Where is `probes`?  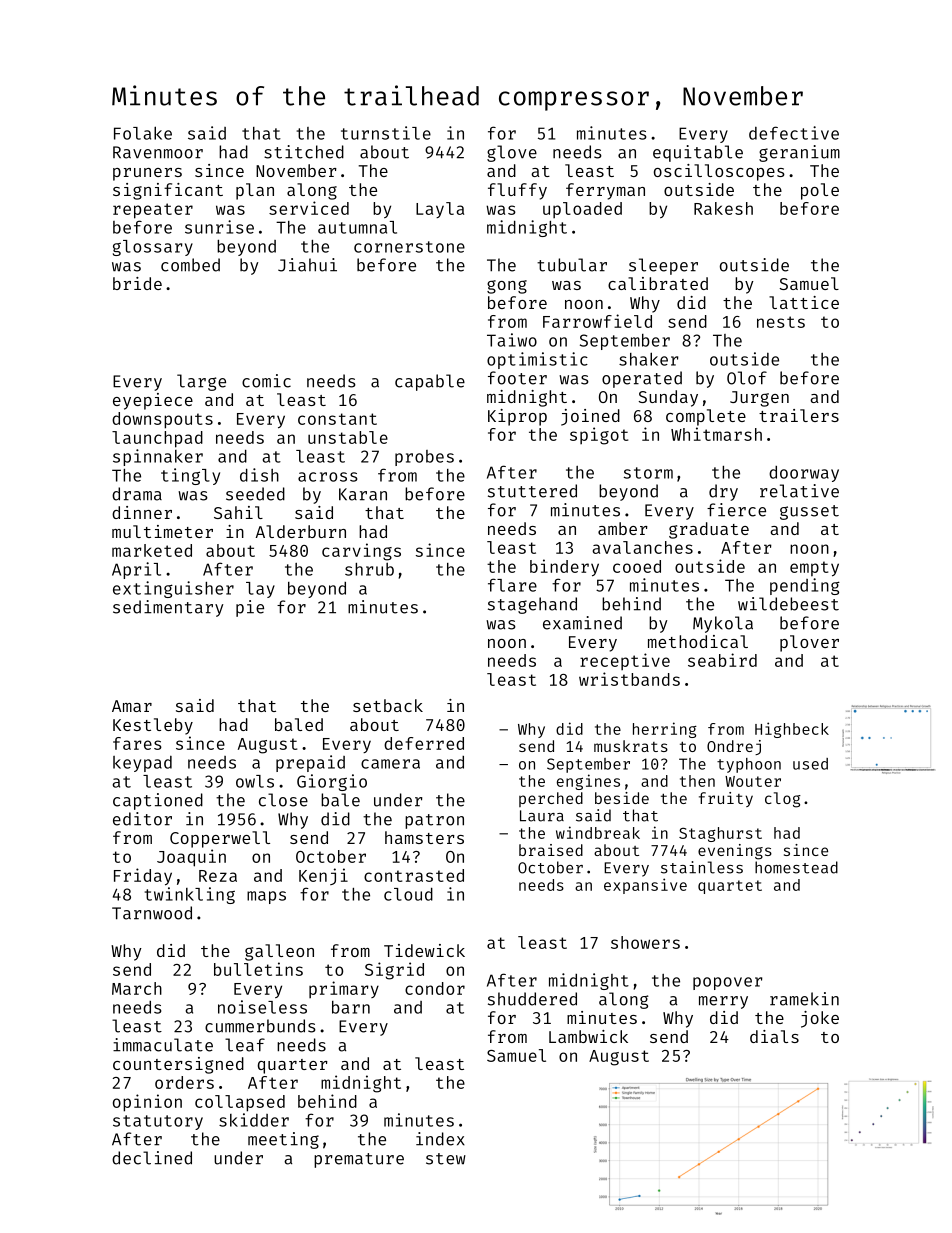
probes is located at coordinates (424, 458).
